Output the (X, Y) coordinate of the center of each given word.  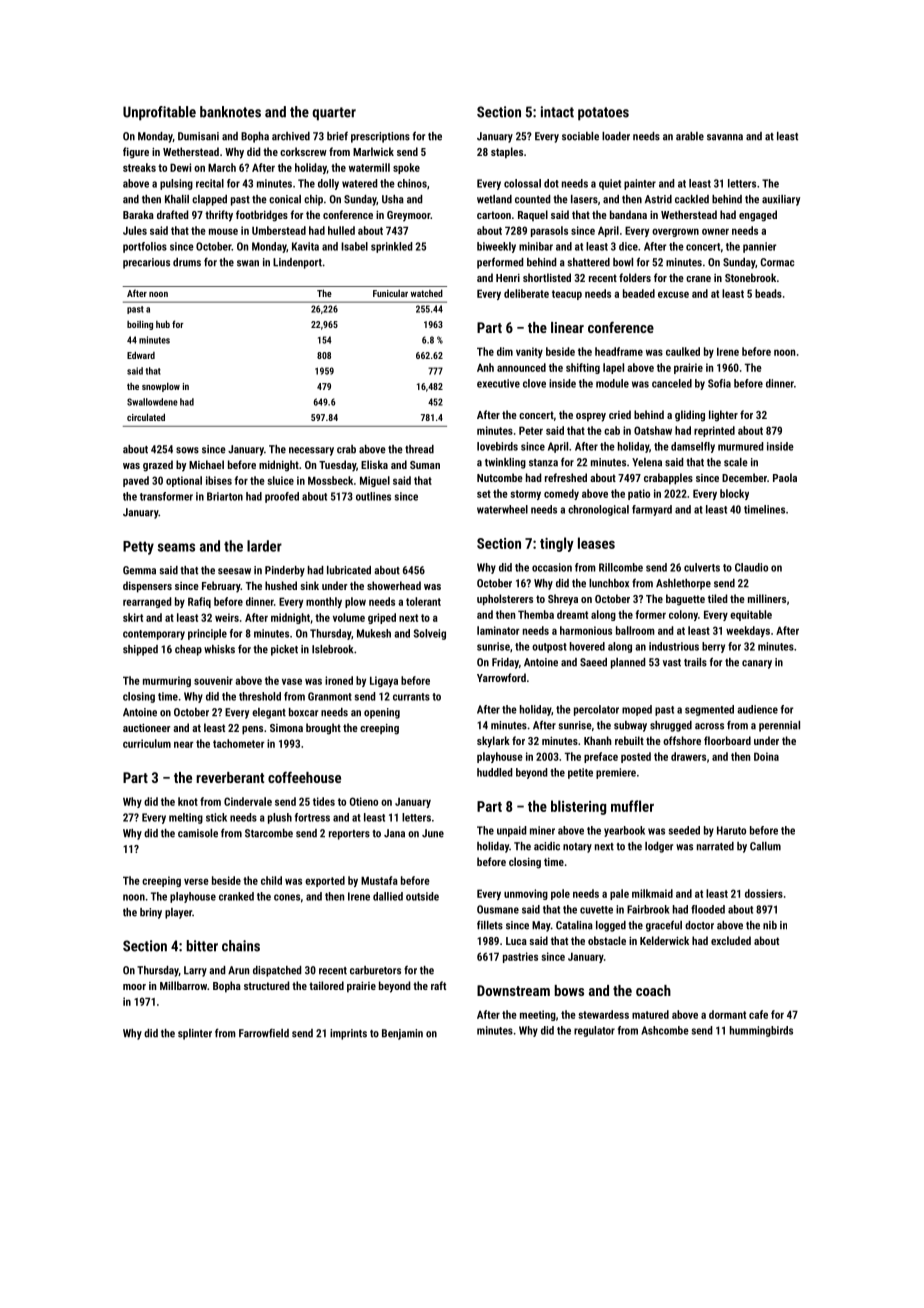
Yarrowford (501, 677)
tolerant (423, 601)
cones (287, 897)
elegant (269, 713)
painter (640, 184)
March (222, 167)
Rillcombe (621, 567)
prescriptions (380, 137)
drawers (688, 756)
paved (136, 481)
